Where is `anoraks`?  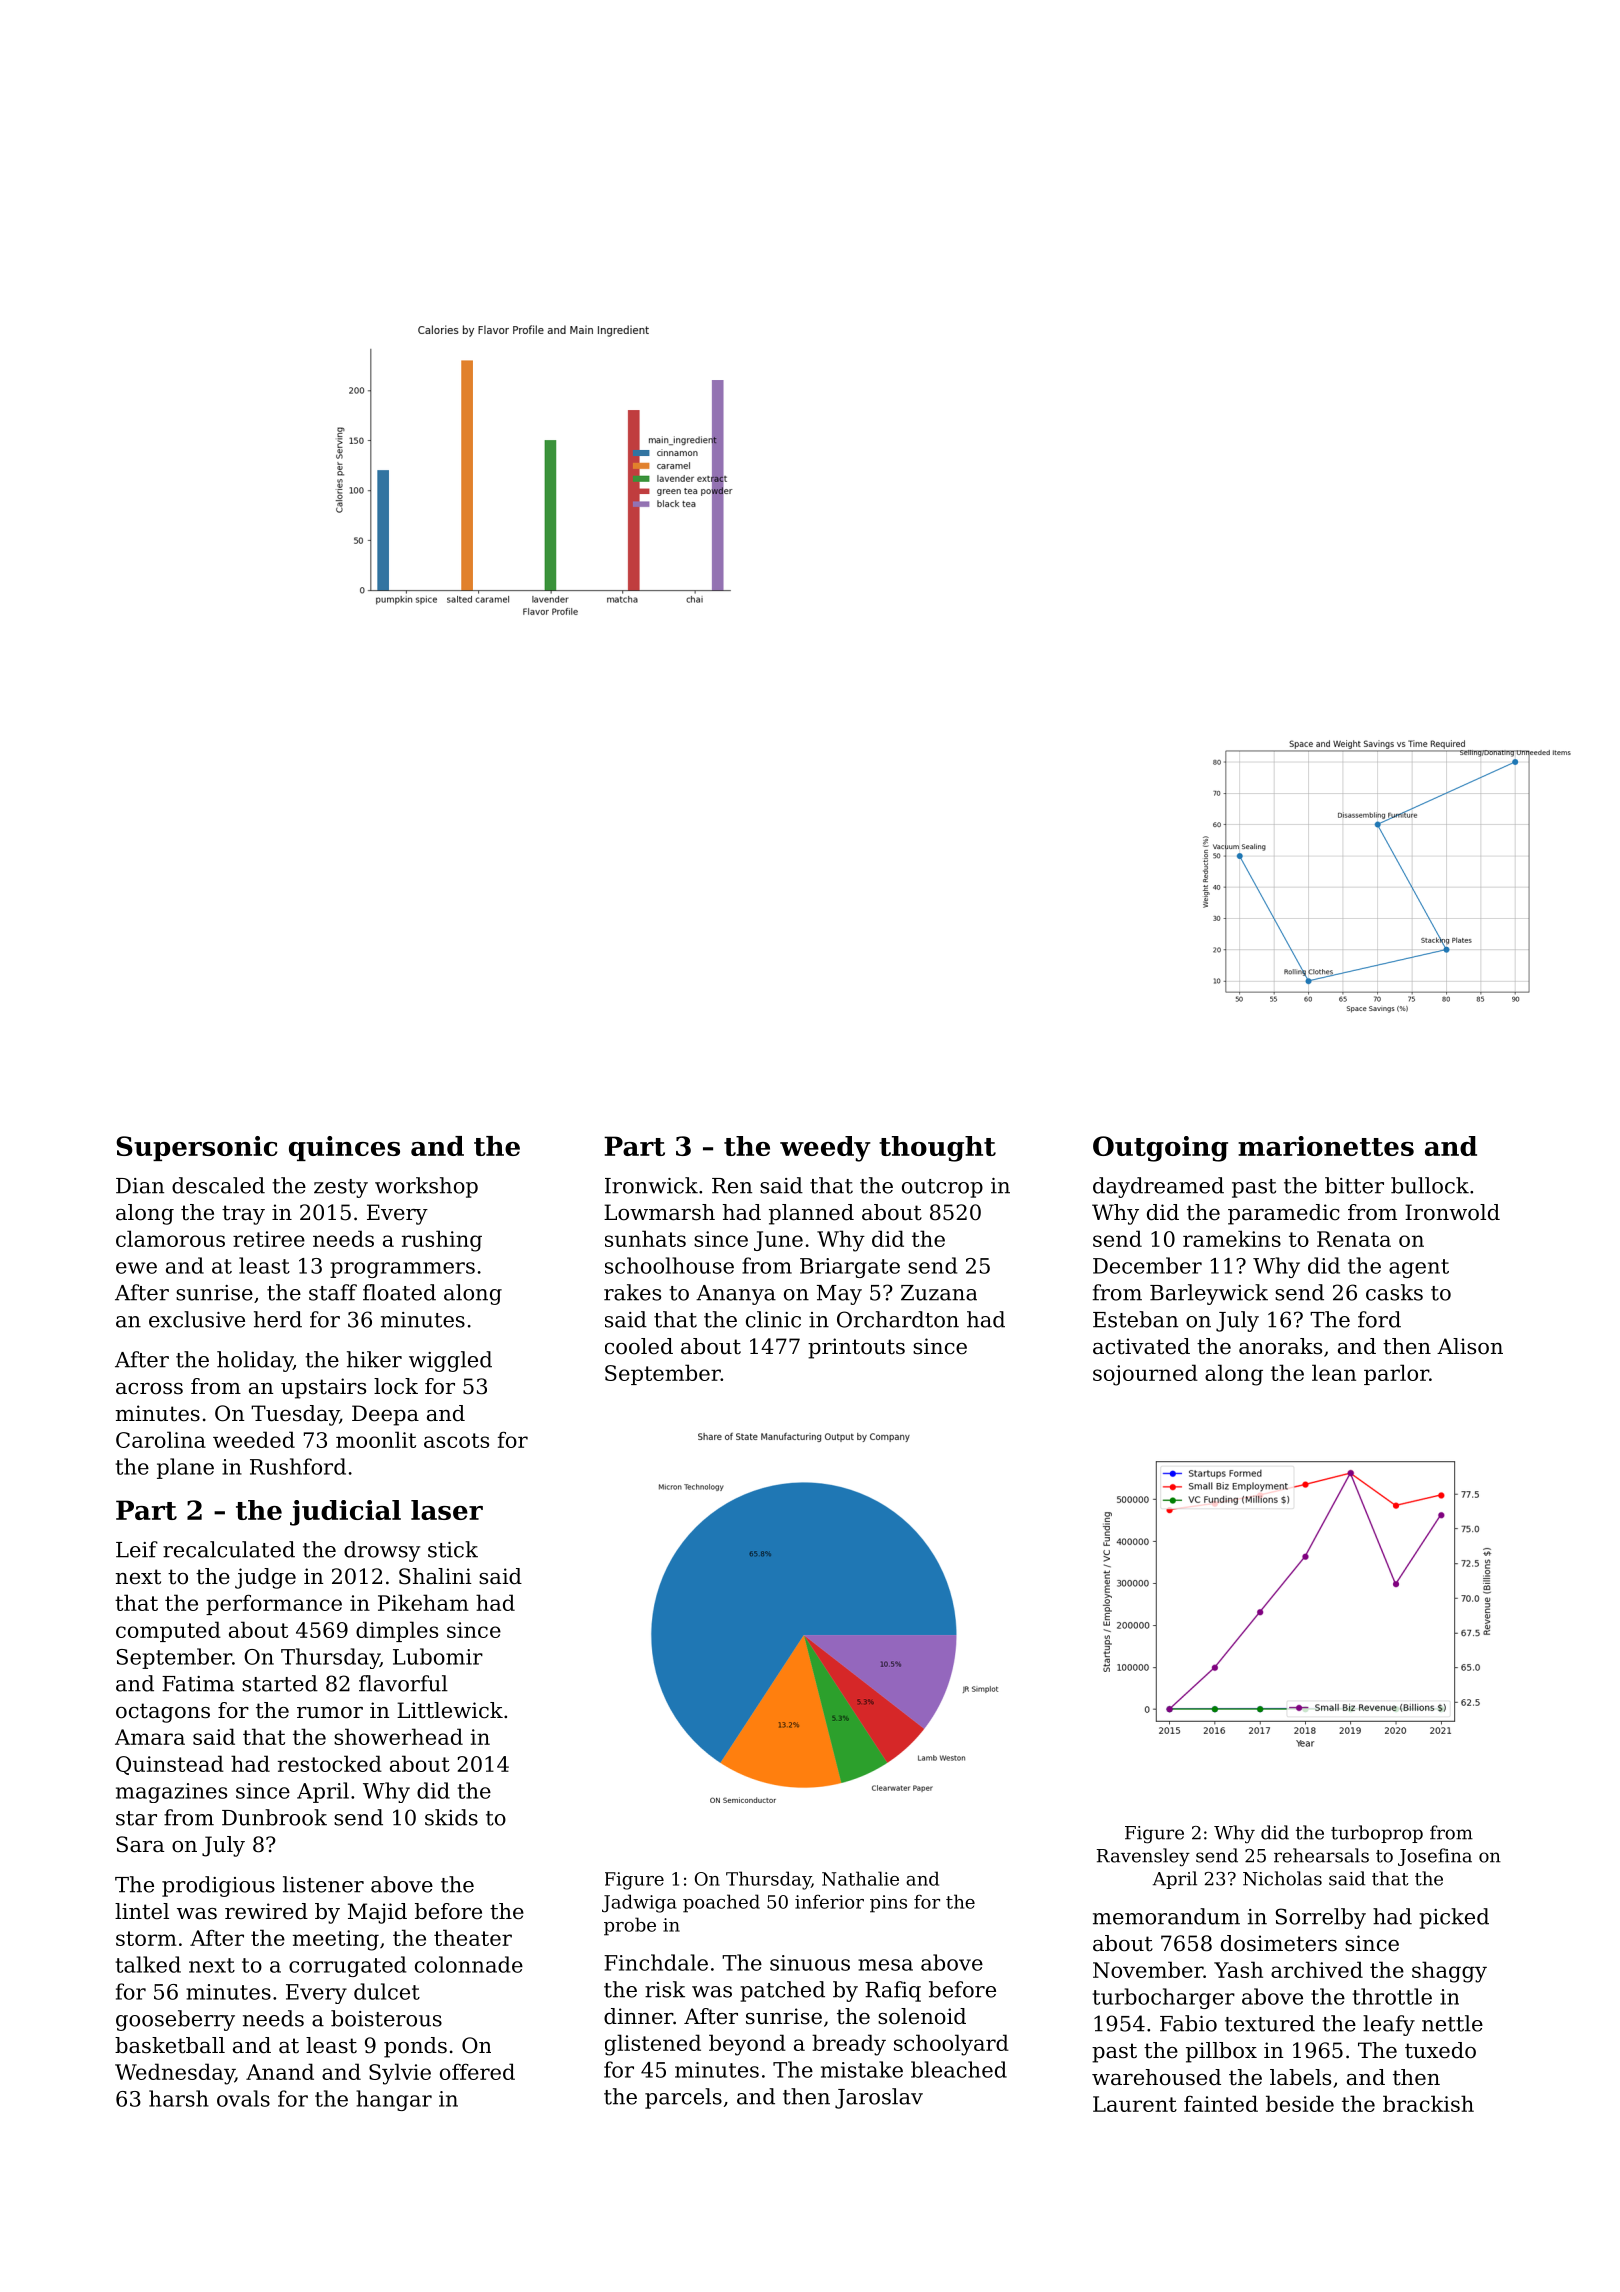 anoraks is located at coordinates (1280, 1346).
